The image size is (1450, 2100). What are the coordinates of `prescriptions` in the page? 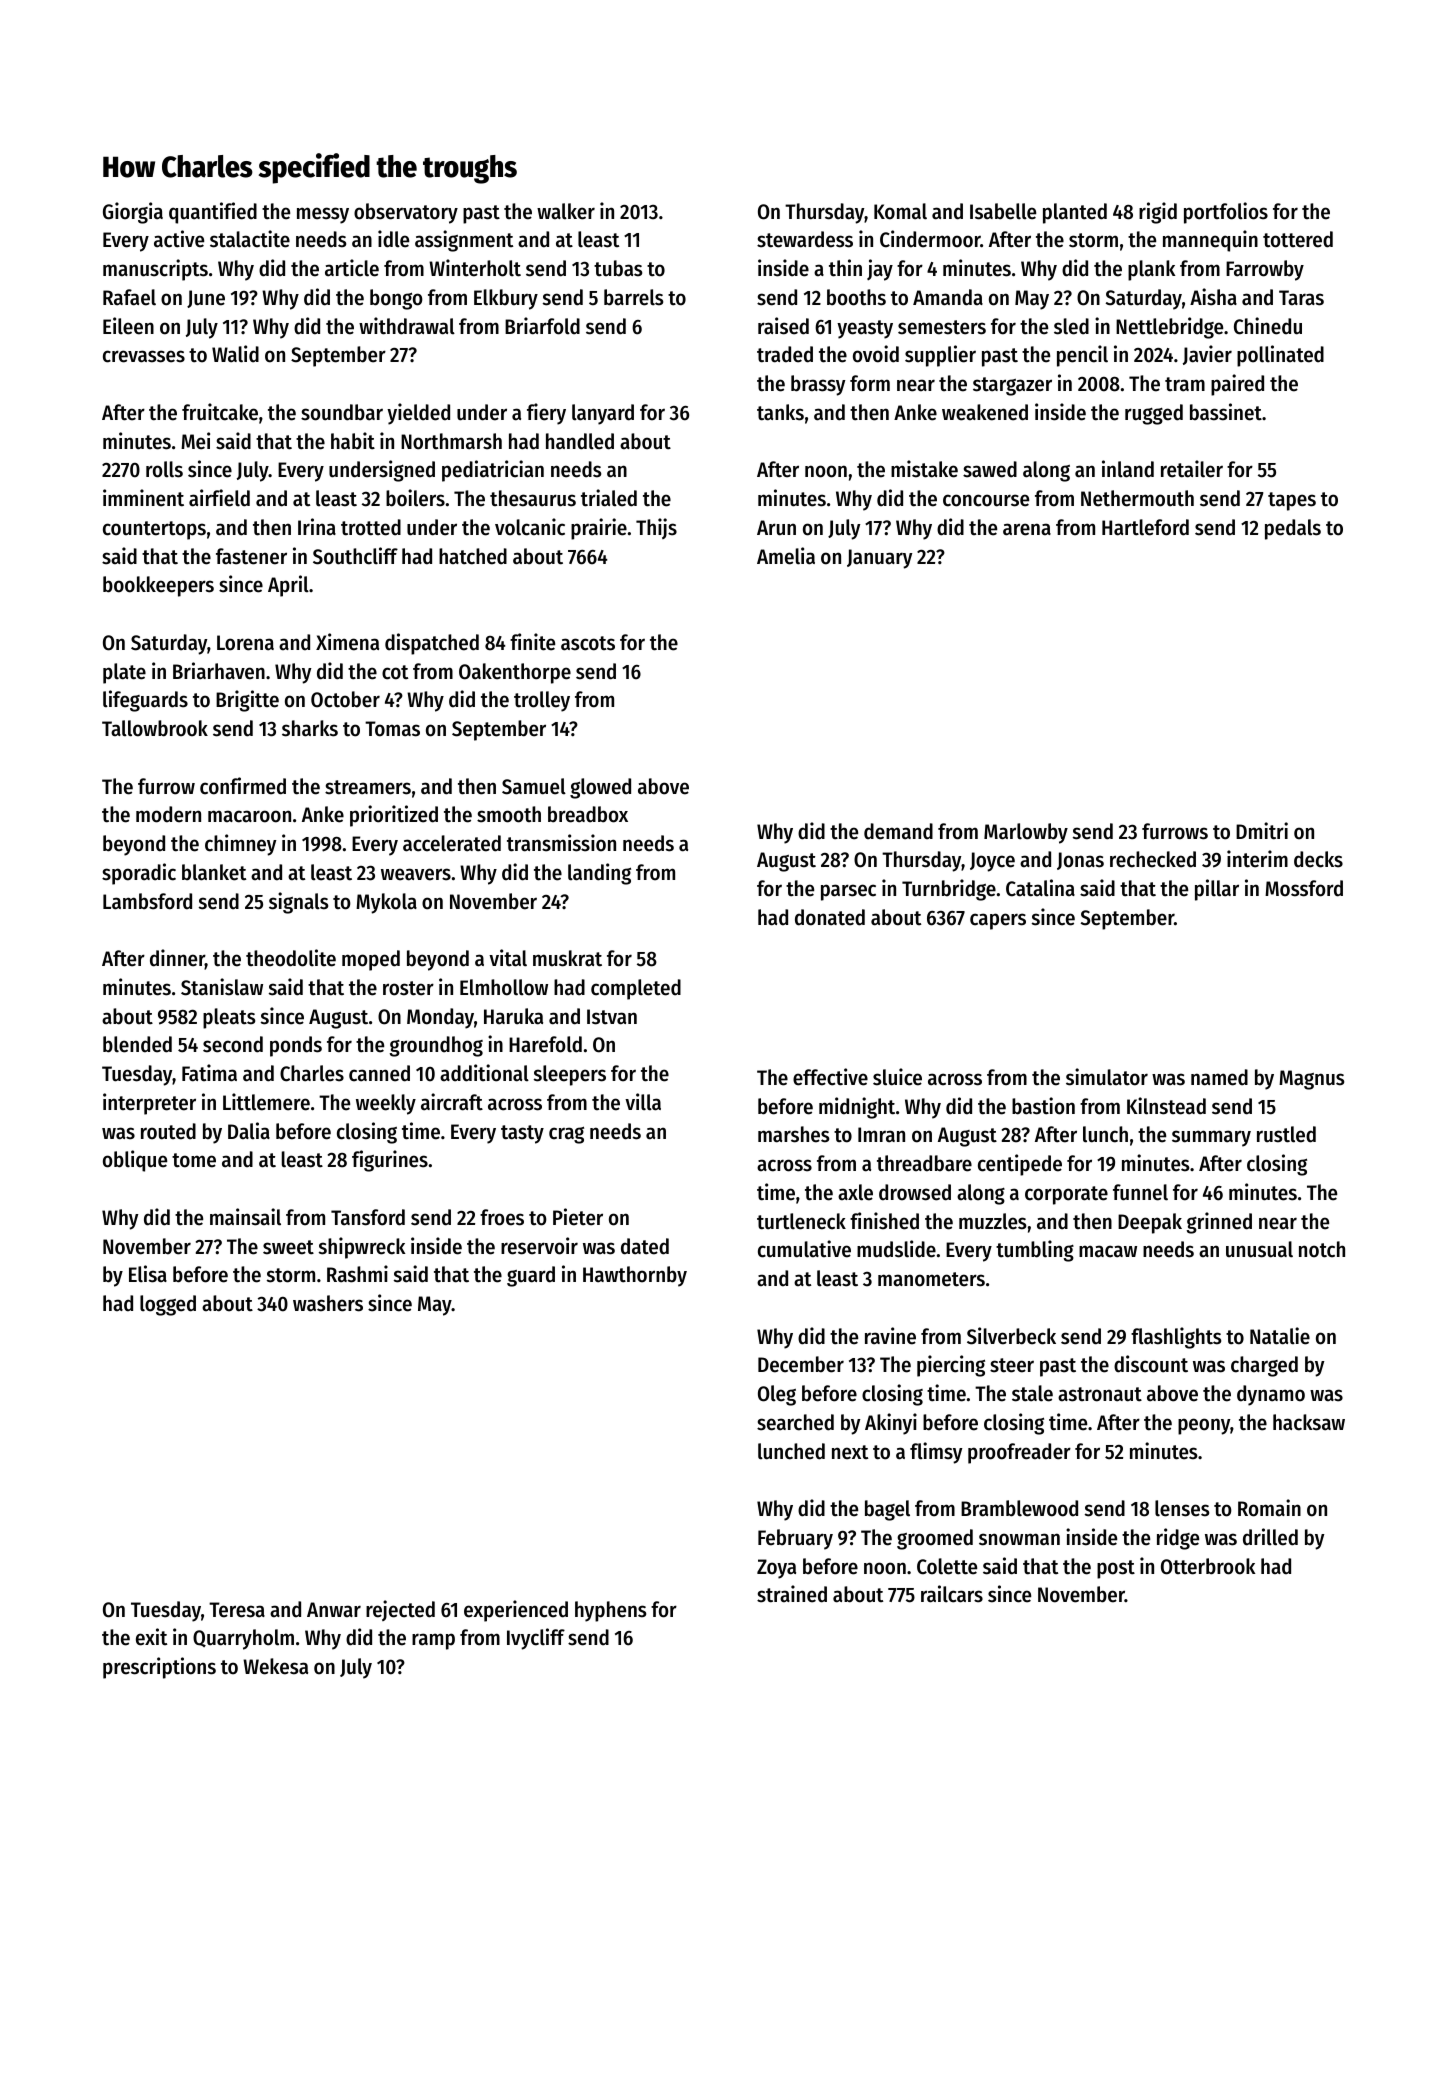 It's located at (159, 1668).
